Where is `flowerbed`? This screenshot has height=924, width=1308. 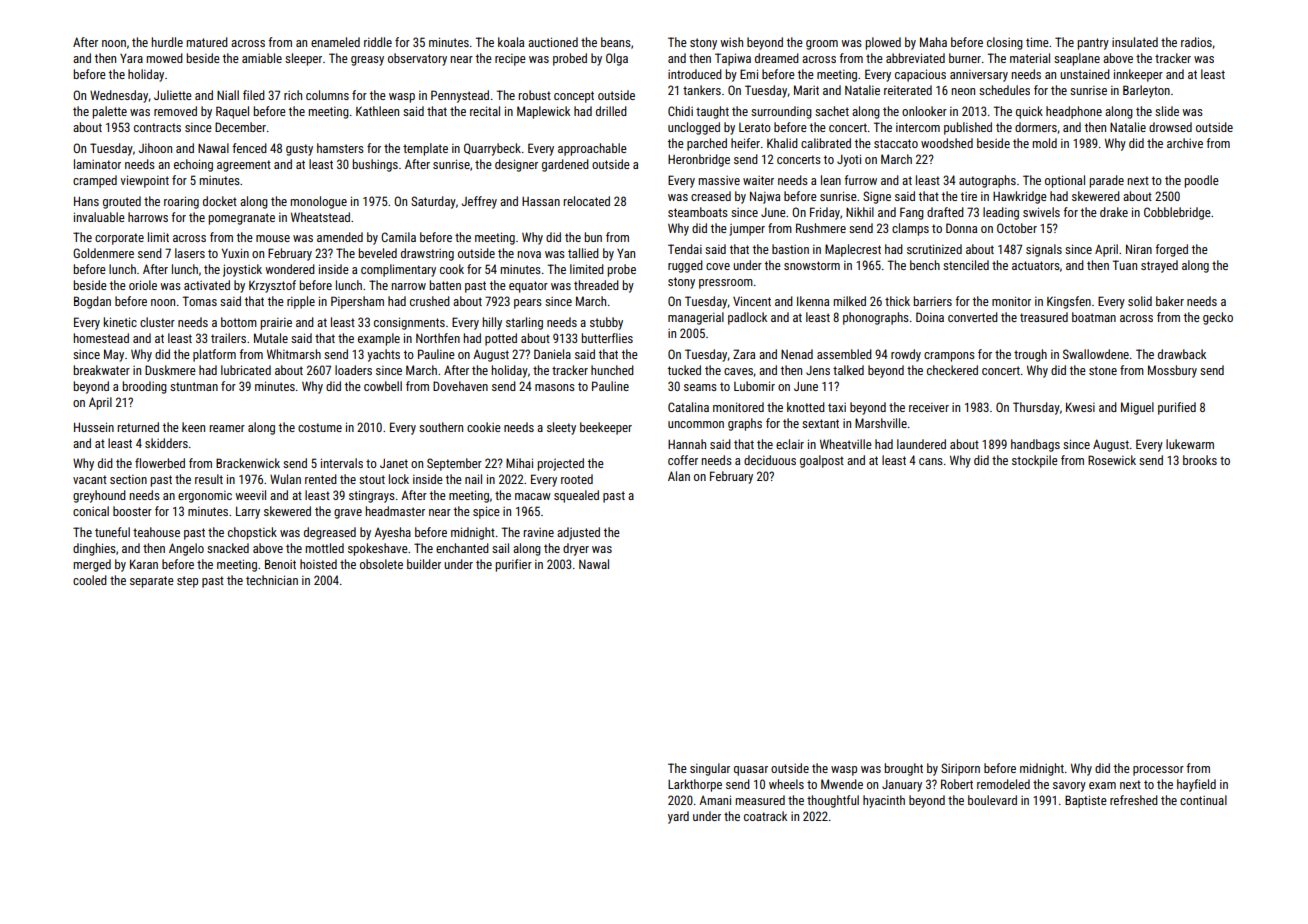 flowerbed is located at coordinates (160, 463).
